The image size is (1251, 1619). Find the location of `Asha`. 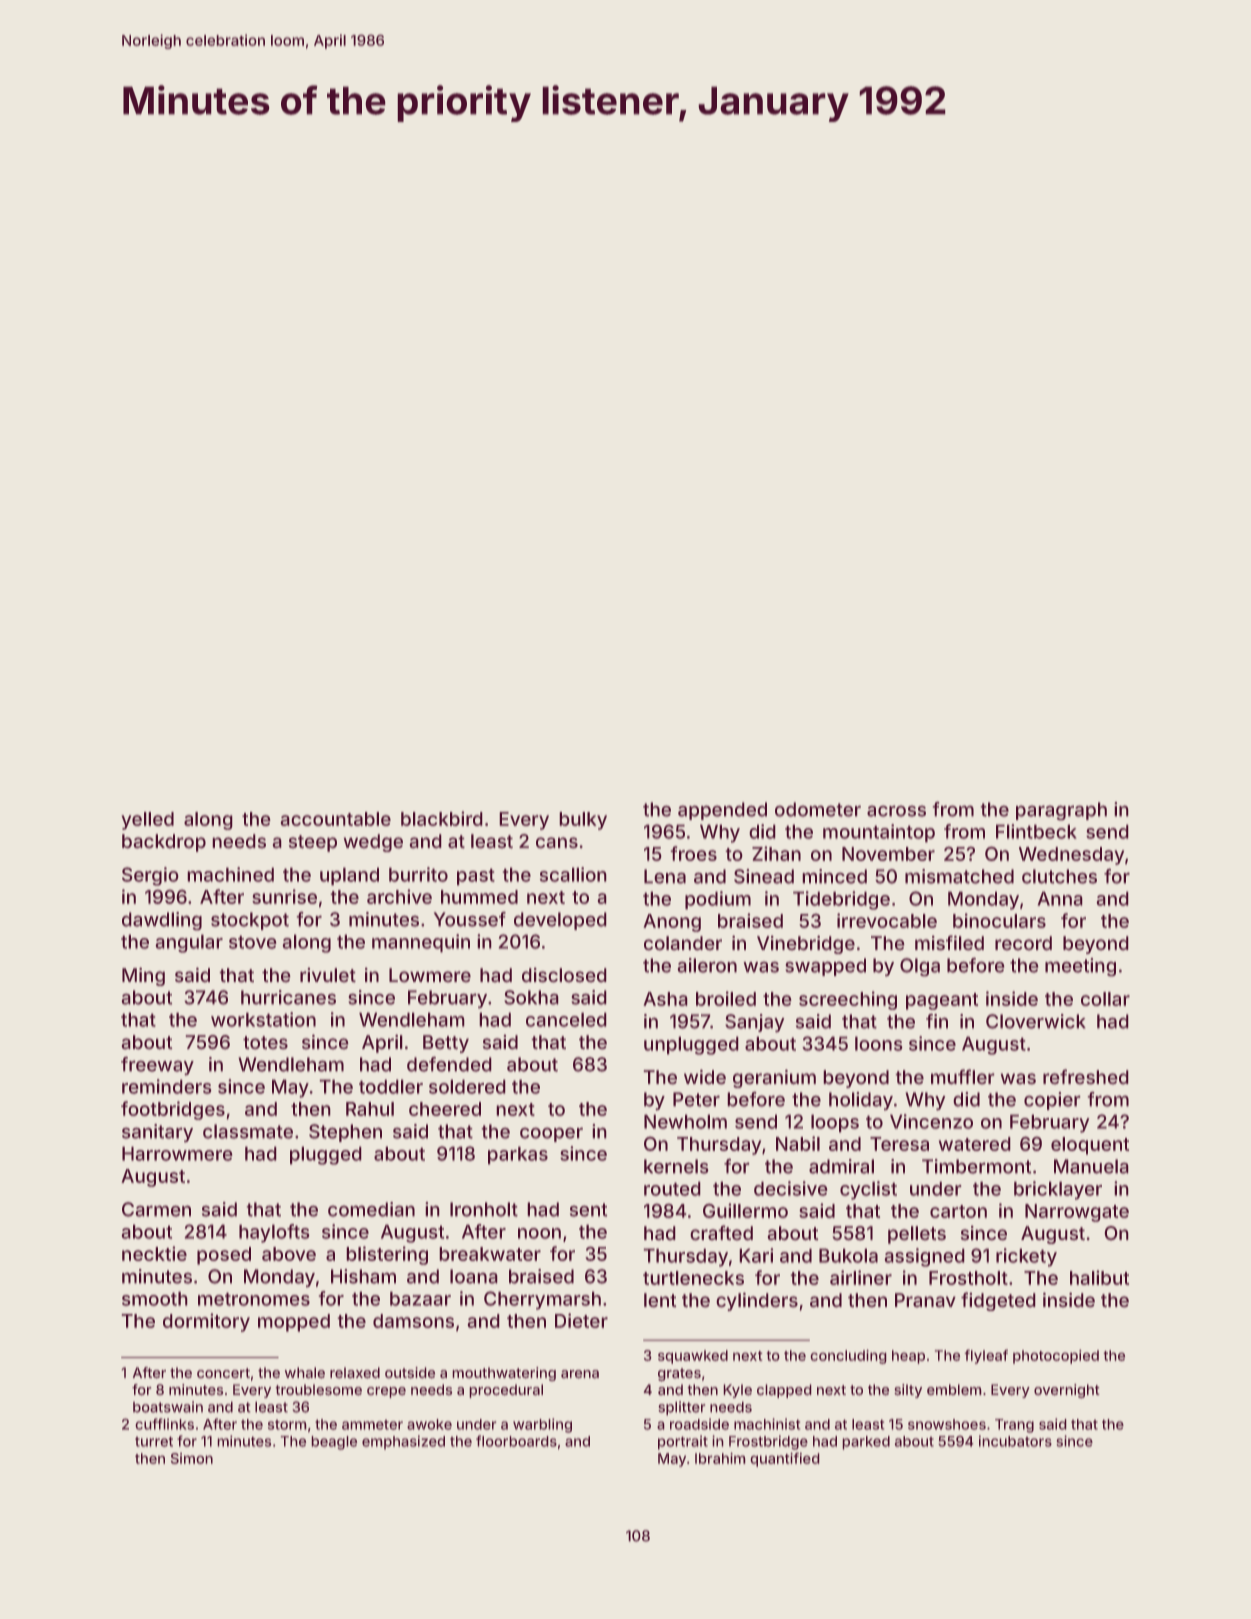

Asha is located at coordinates (665, 999).
